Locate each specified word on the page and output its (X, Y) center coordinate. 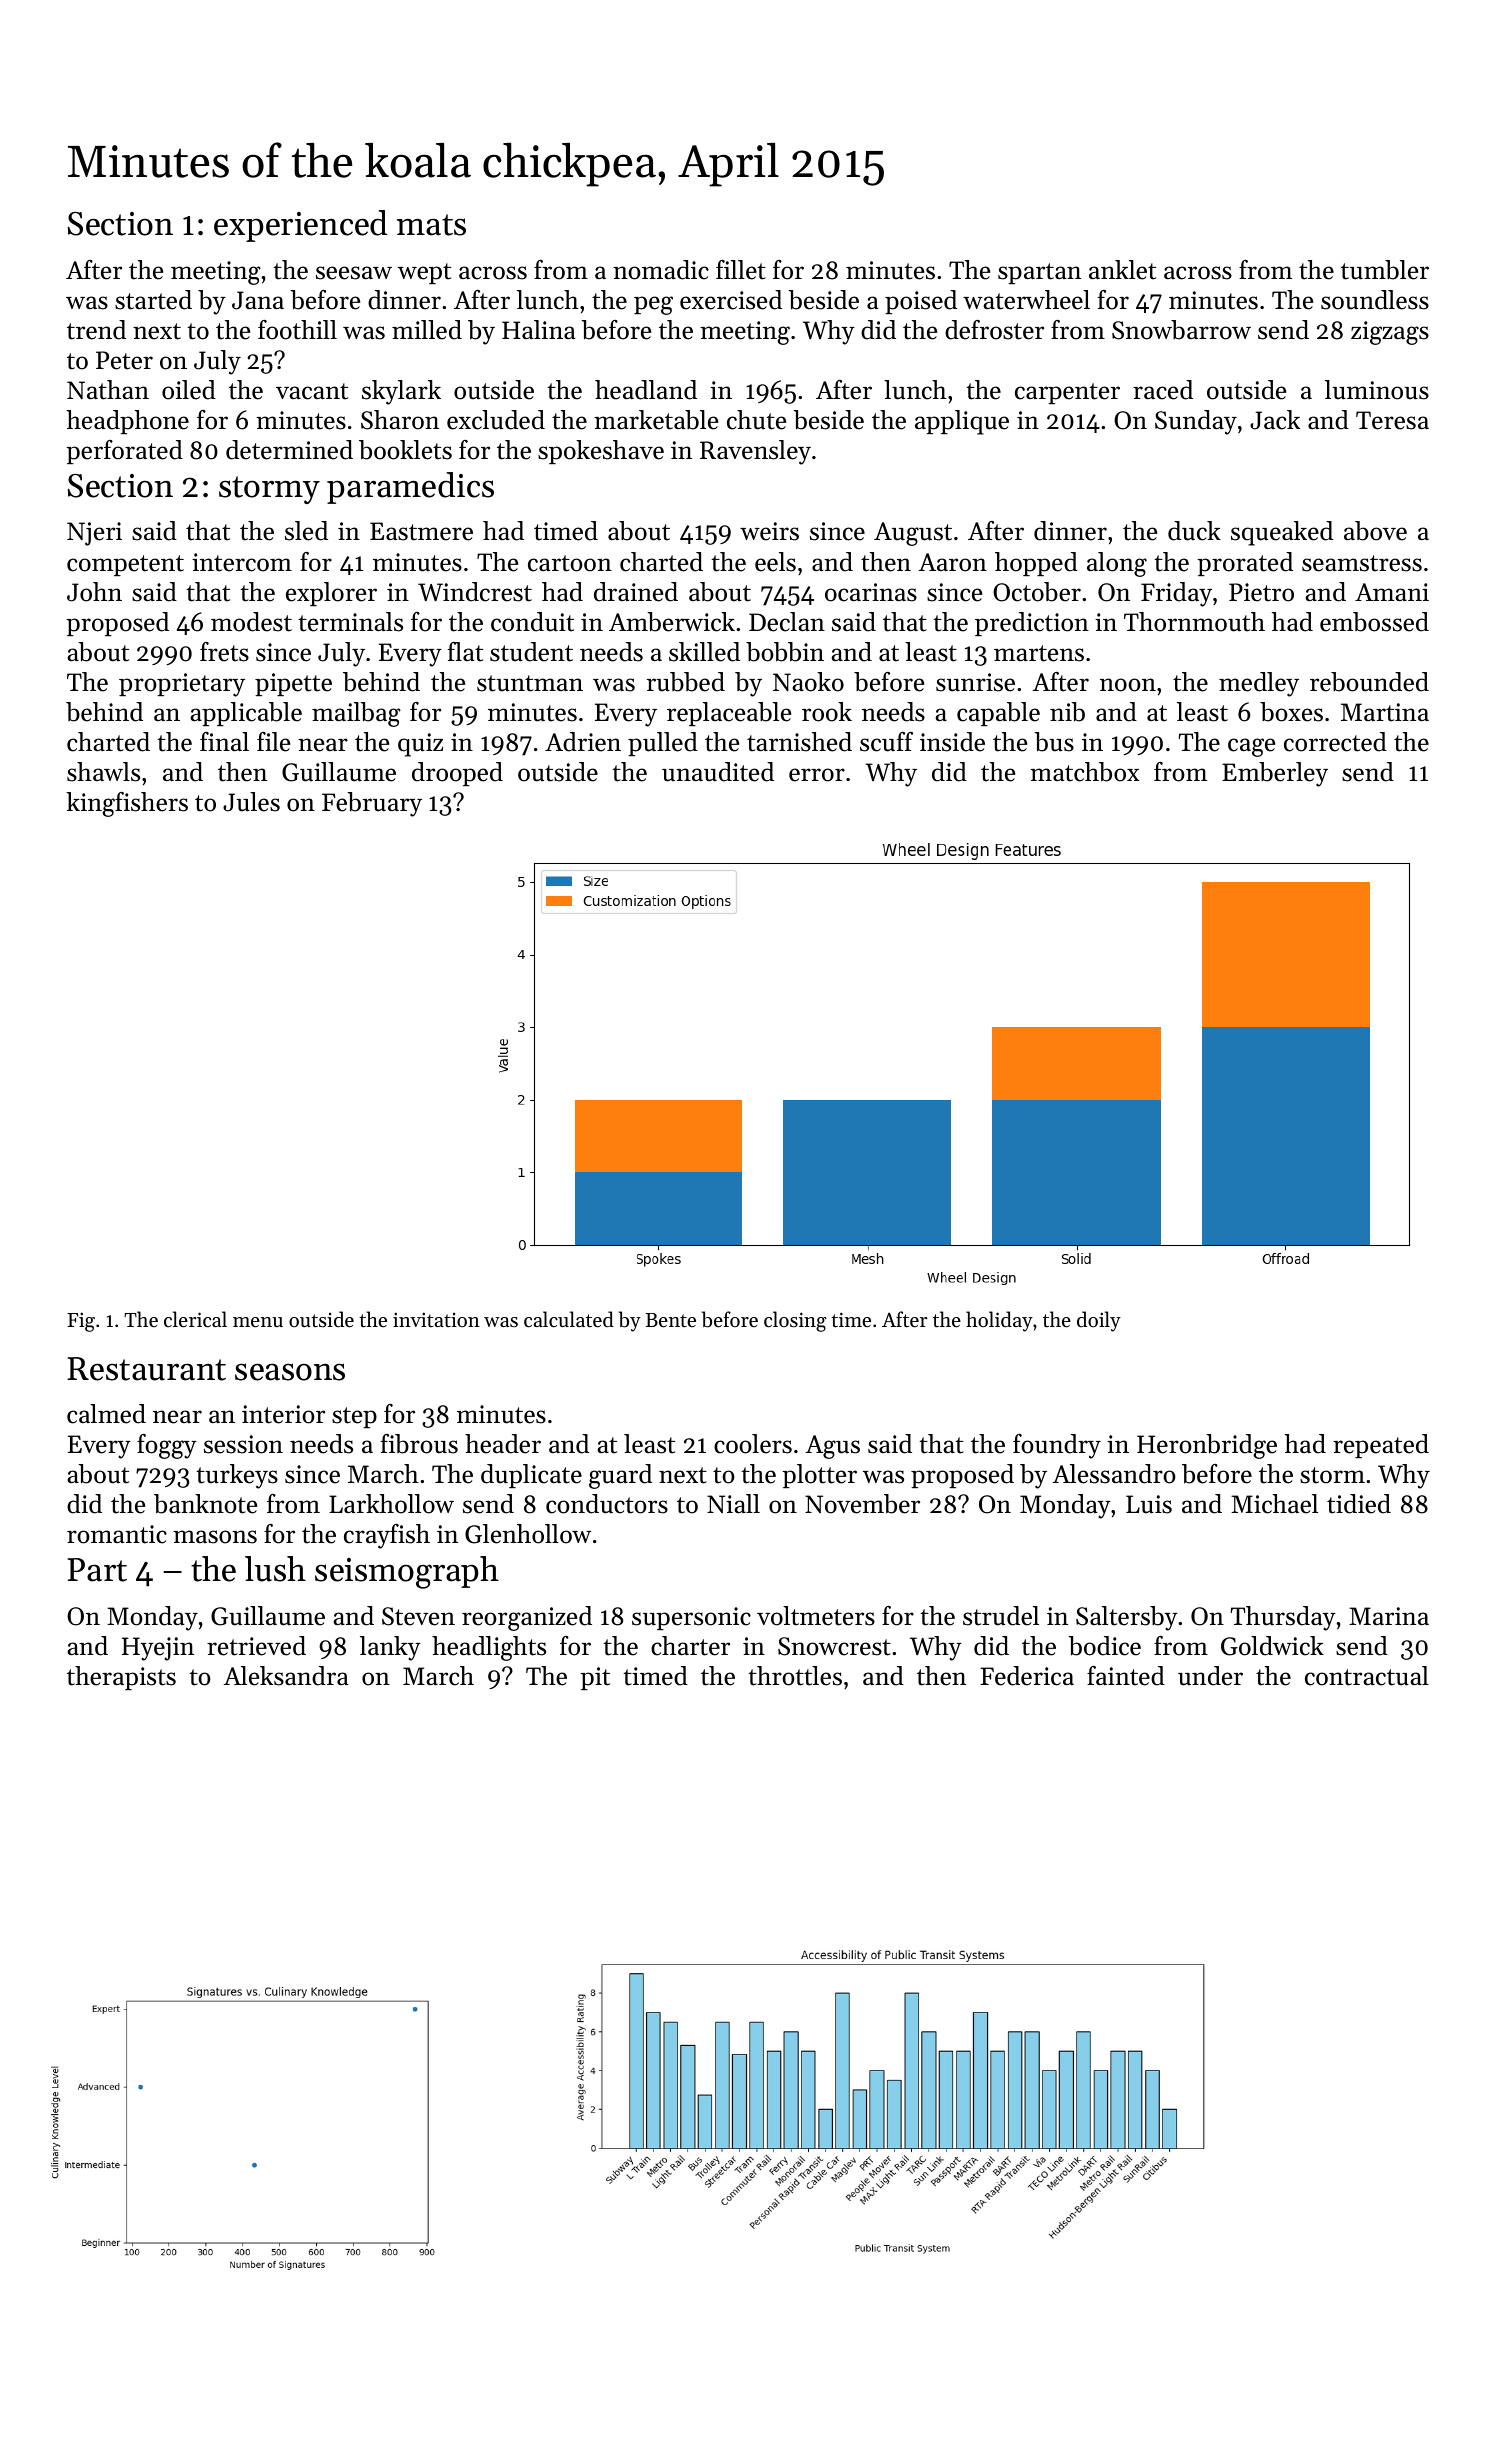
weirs (769, 531)
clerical (195, 1319)
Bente (670, 1320)
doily (1099, 1321)
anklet (1122, 270)
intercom (242, 562)
